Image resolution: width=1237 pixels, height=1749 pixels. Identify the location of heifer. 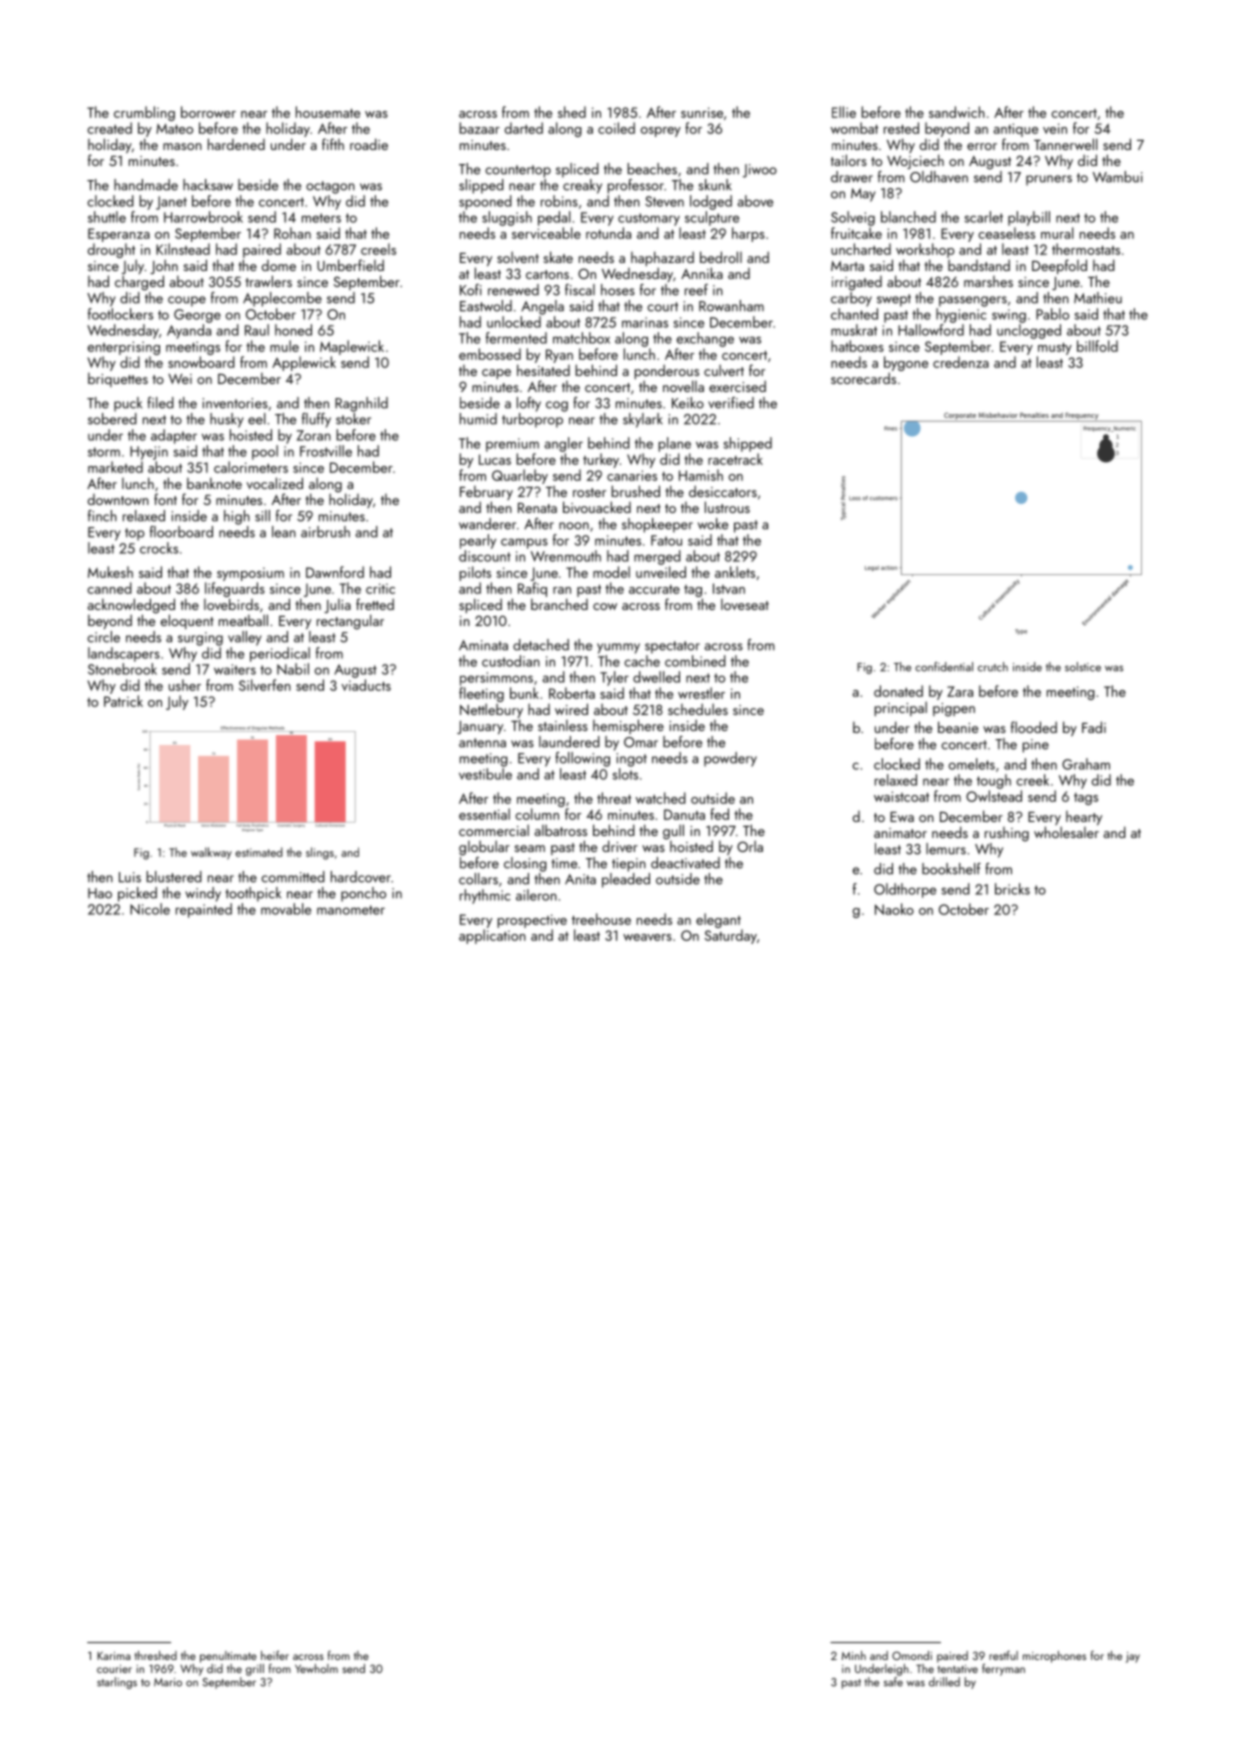
(275, 1655).
